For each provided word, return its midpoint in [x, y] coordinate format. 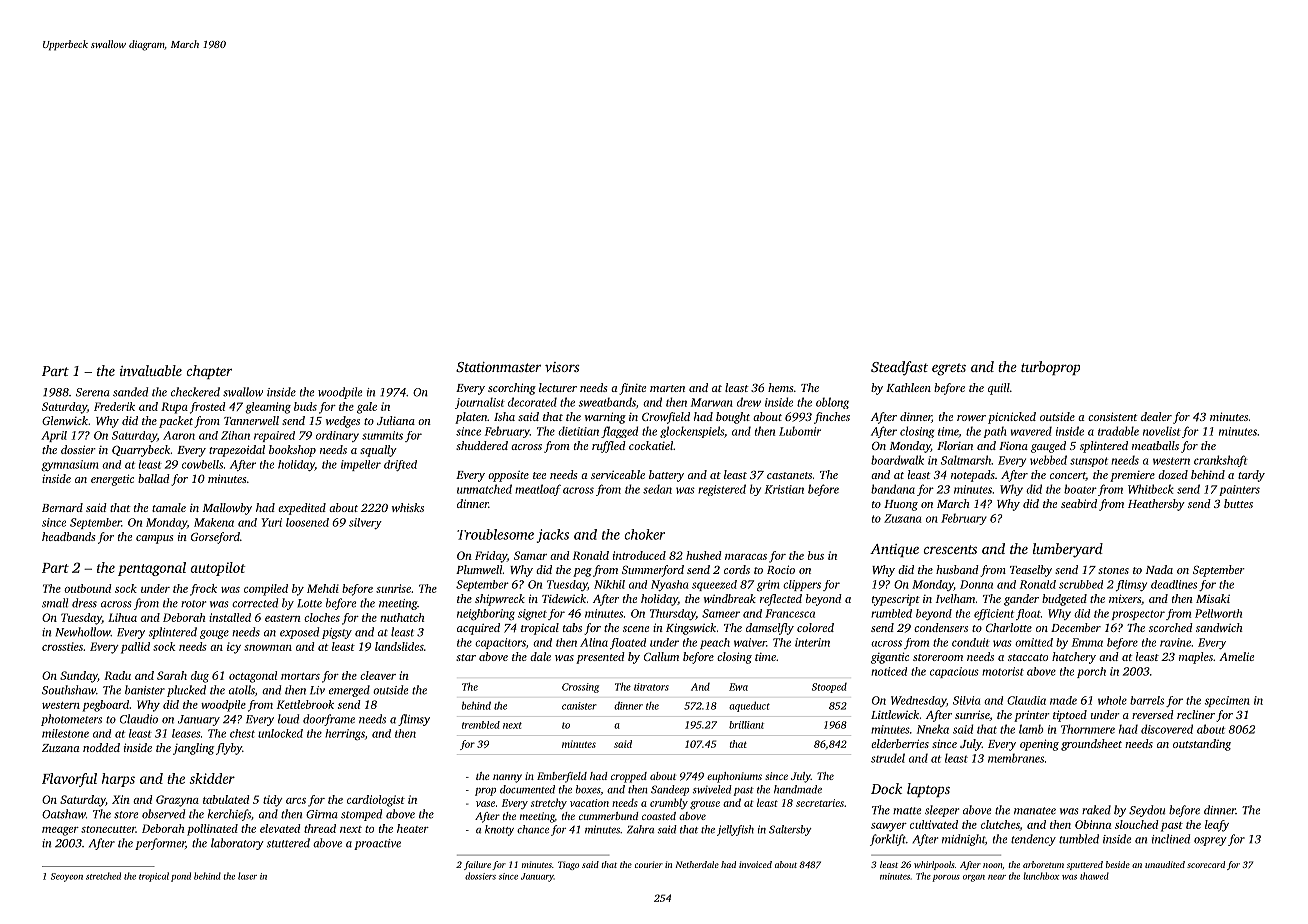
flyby [229, 749]
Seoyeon [67, 877]
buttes [1238, 503]
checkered [195, 392]
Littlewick [895, 714]
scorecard [1206, 864]
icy [234, 648]
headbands [69, 536]
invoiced [755, 864]
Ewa [738, 687]
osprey [1210, 841]
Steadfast [899, 368]
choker [645, 534]
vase [485, 804]
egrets [949, 369]
